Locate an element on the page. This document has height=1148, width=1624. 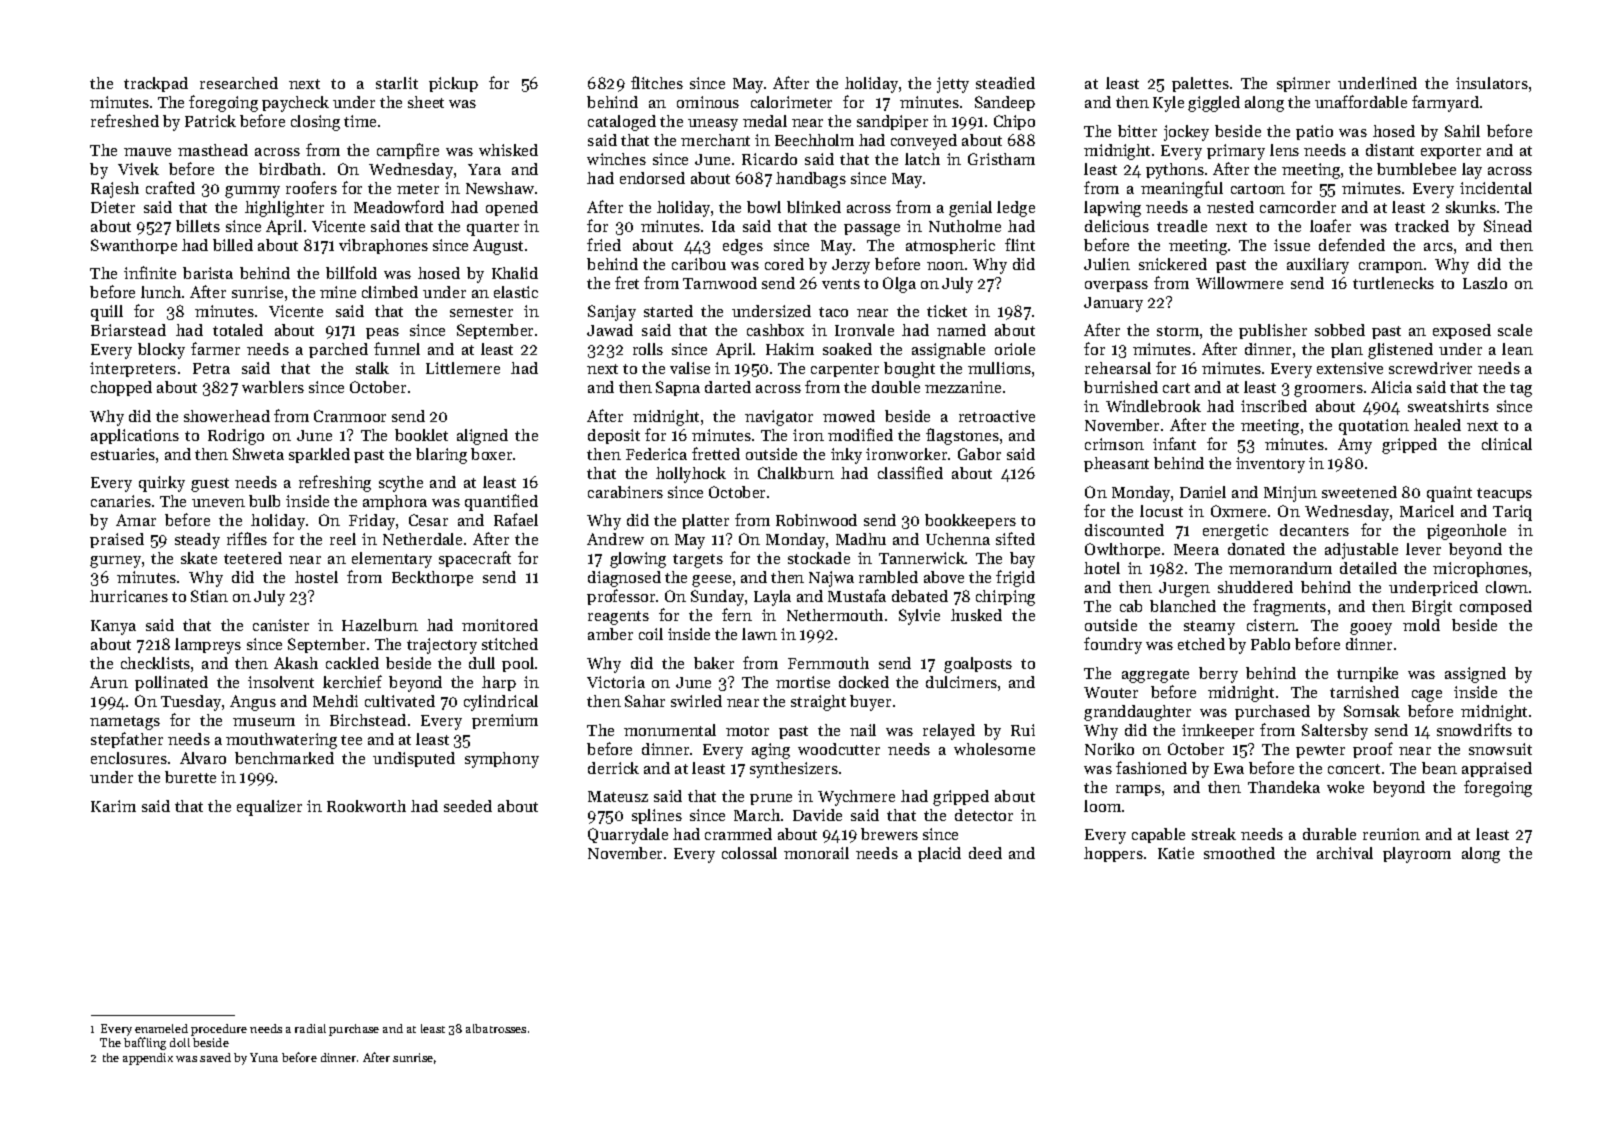
cistern is located at coordinates (1271, 625).
